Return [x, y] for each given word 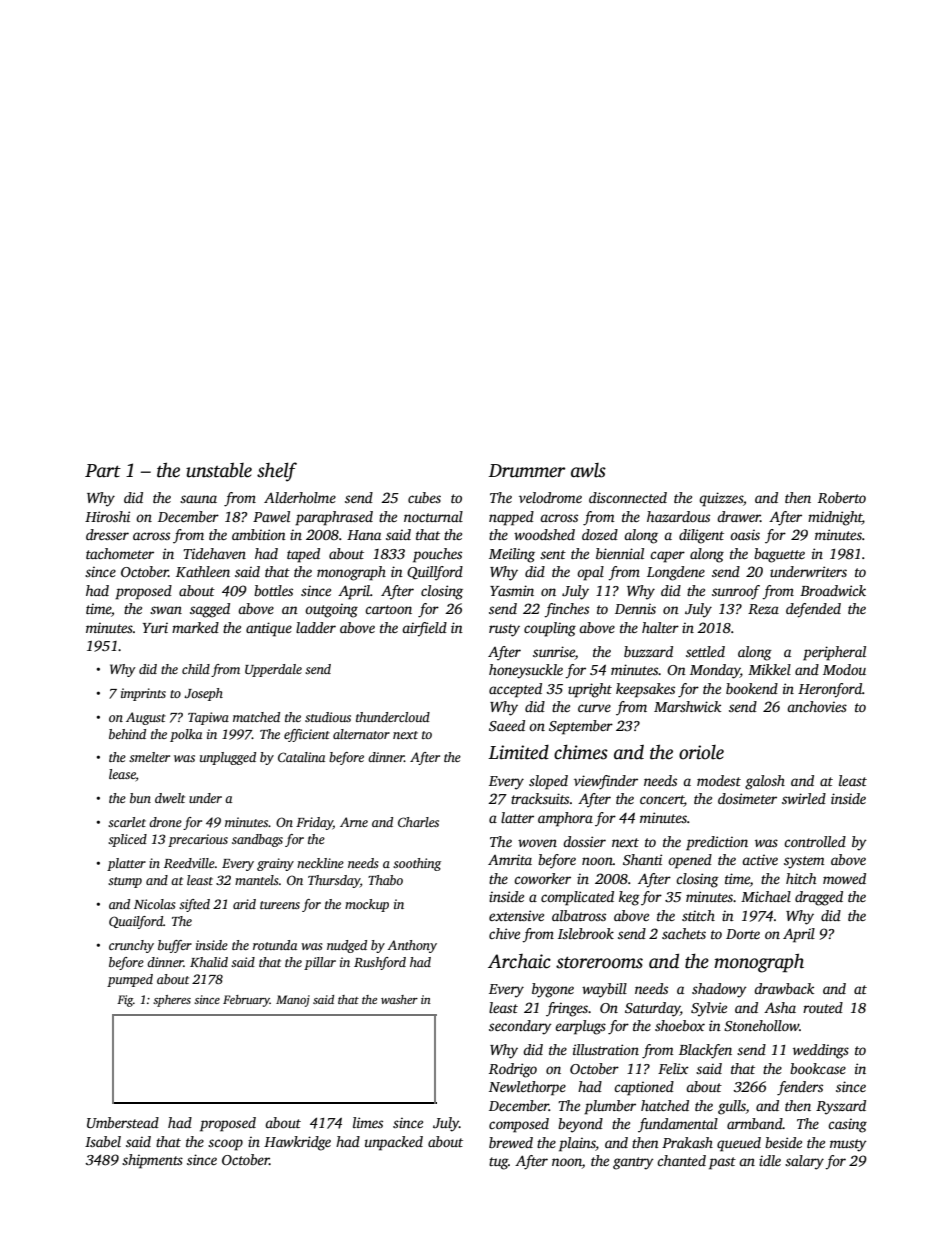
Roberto [842, 497]
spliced [127, 840]
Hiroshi [107, 516]
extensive [516, 915]
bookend [752, 688]
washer [399, 999]
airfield [424, 629]
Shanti [642, 859]
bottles [273, 590]
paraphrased [334, 518]
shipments [152, 1161]
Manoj [293, 1001]
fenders [800, 1088]
